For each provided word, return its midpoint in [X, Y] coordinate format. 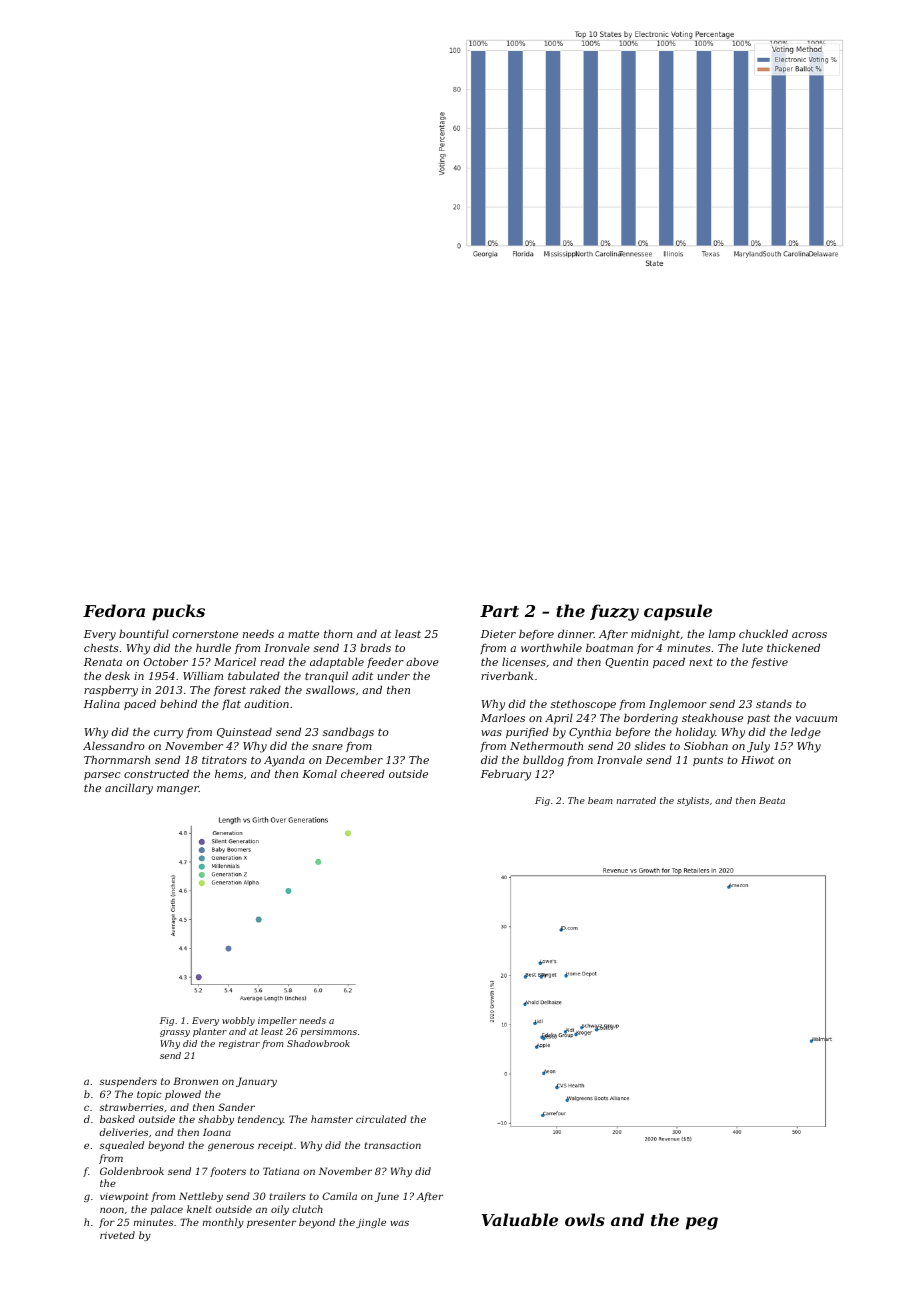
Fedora [114, 610]
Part [499, 611]
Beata [772, 800]
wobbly [238, 1021]
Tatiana [281, 1171]
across [809, 635]
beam [600, 800]
